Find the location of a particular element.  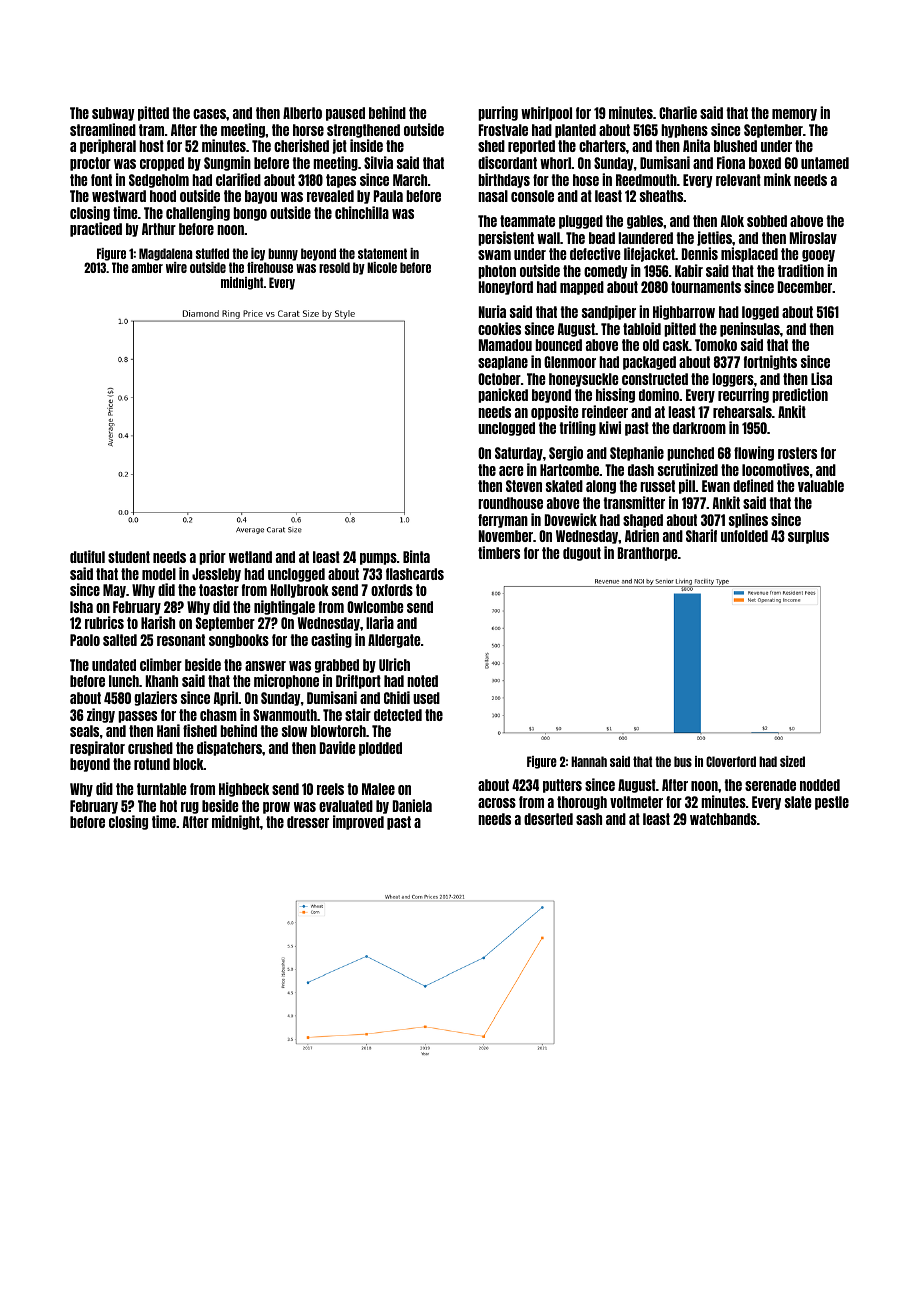

Mamadou is located at coordinates (505, 345).
